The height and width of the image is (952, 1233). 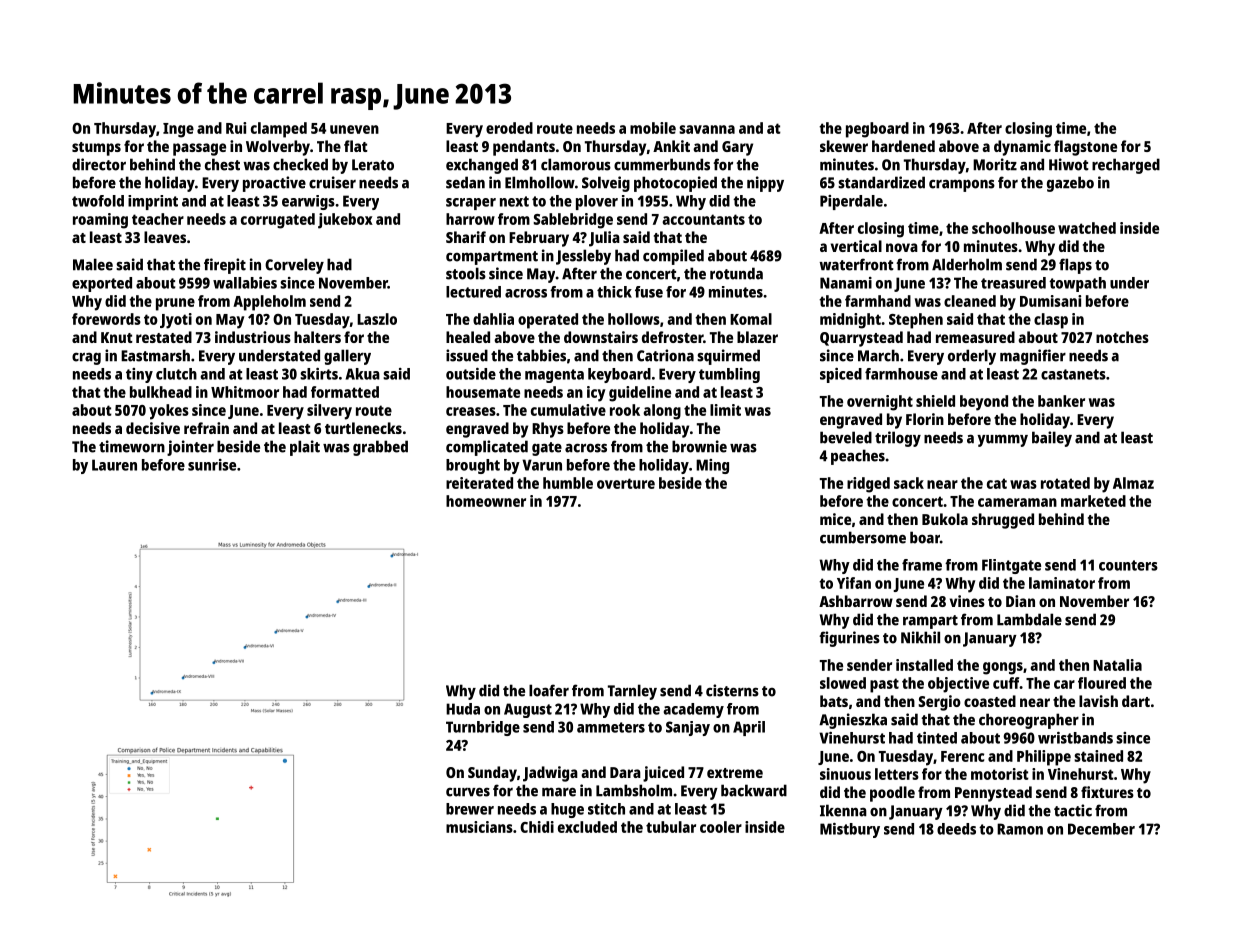 I want to click on curves, so click(x=468, y=792).
